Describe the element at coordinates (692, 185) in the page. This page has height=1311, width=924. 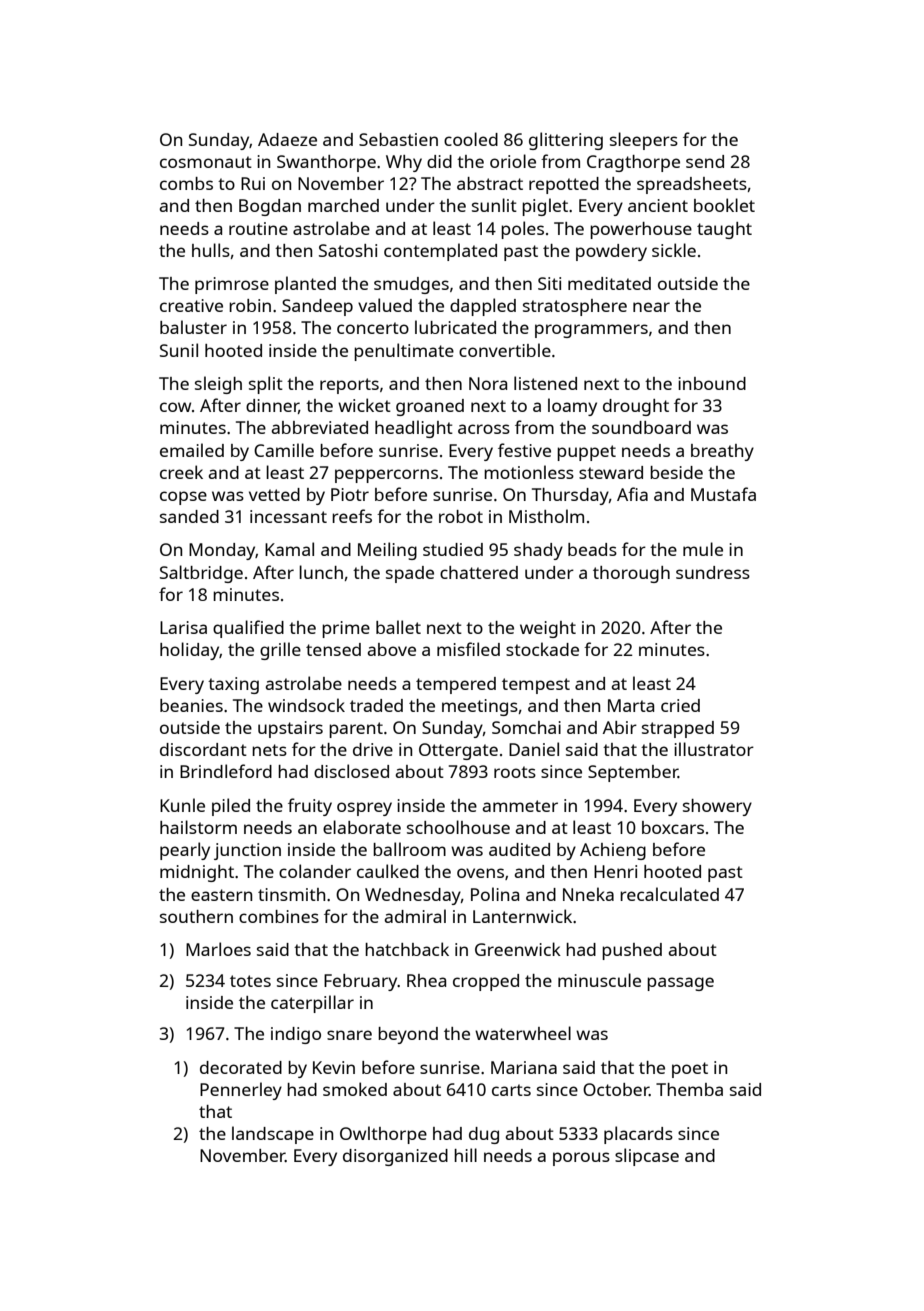
I see `spreadsheets` at that location.
